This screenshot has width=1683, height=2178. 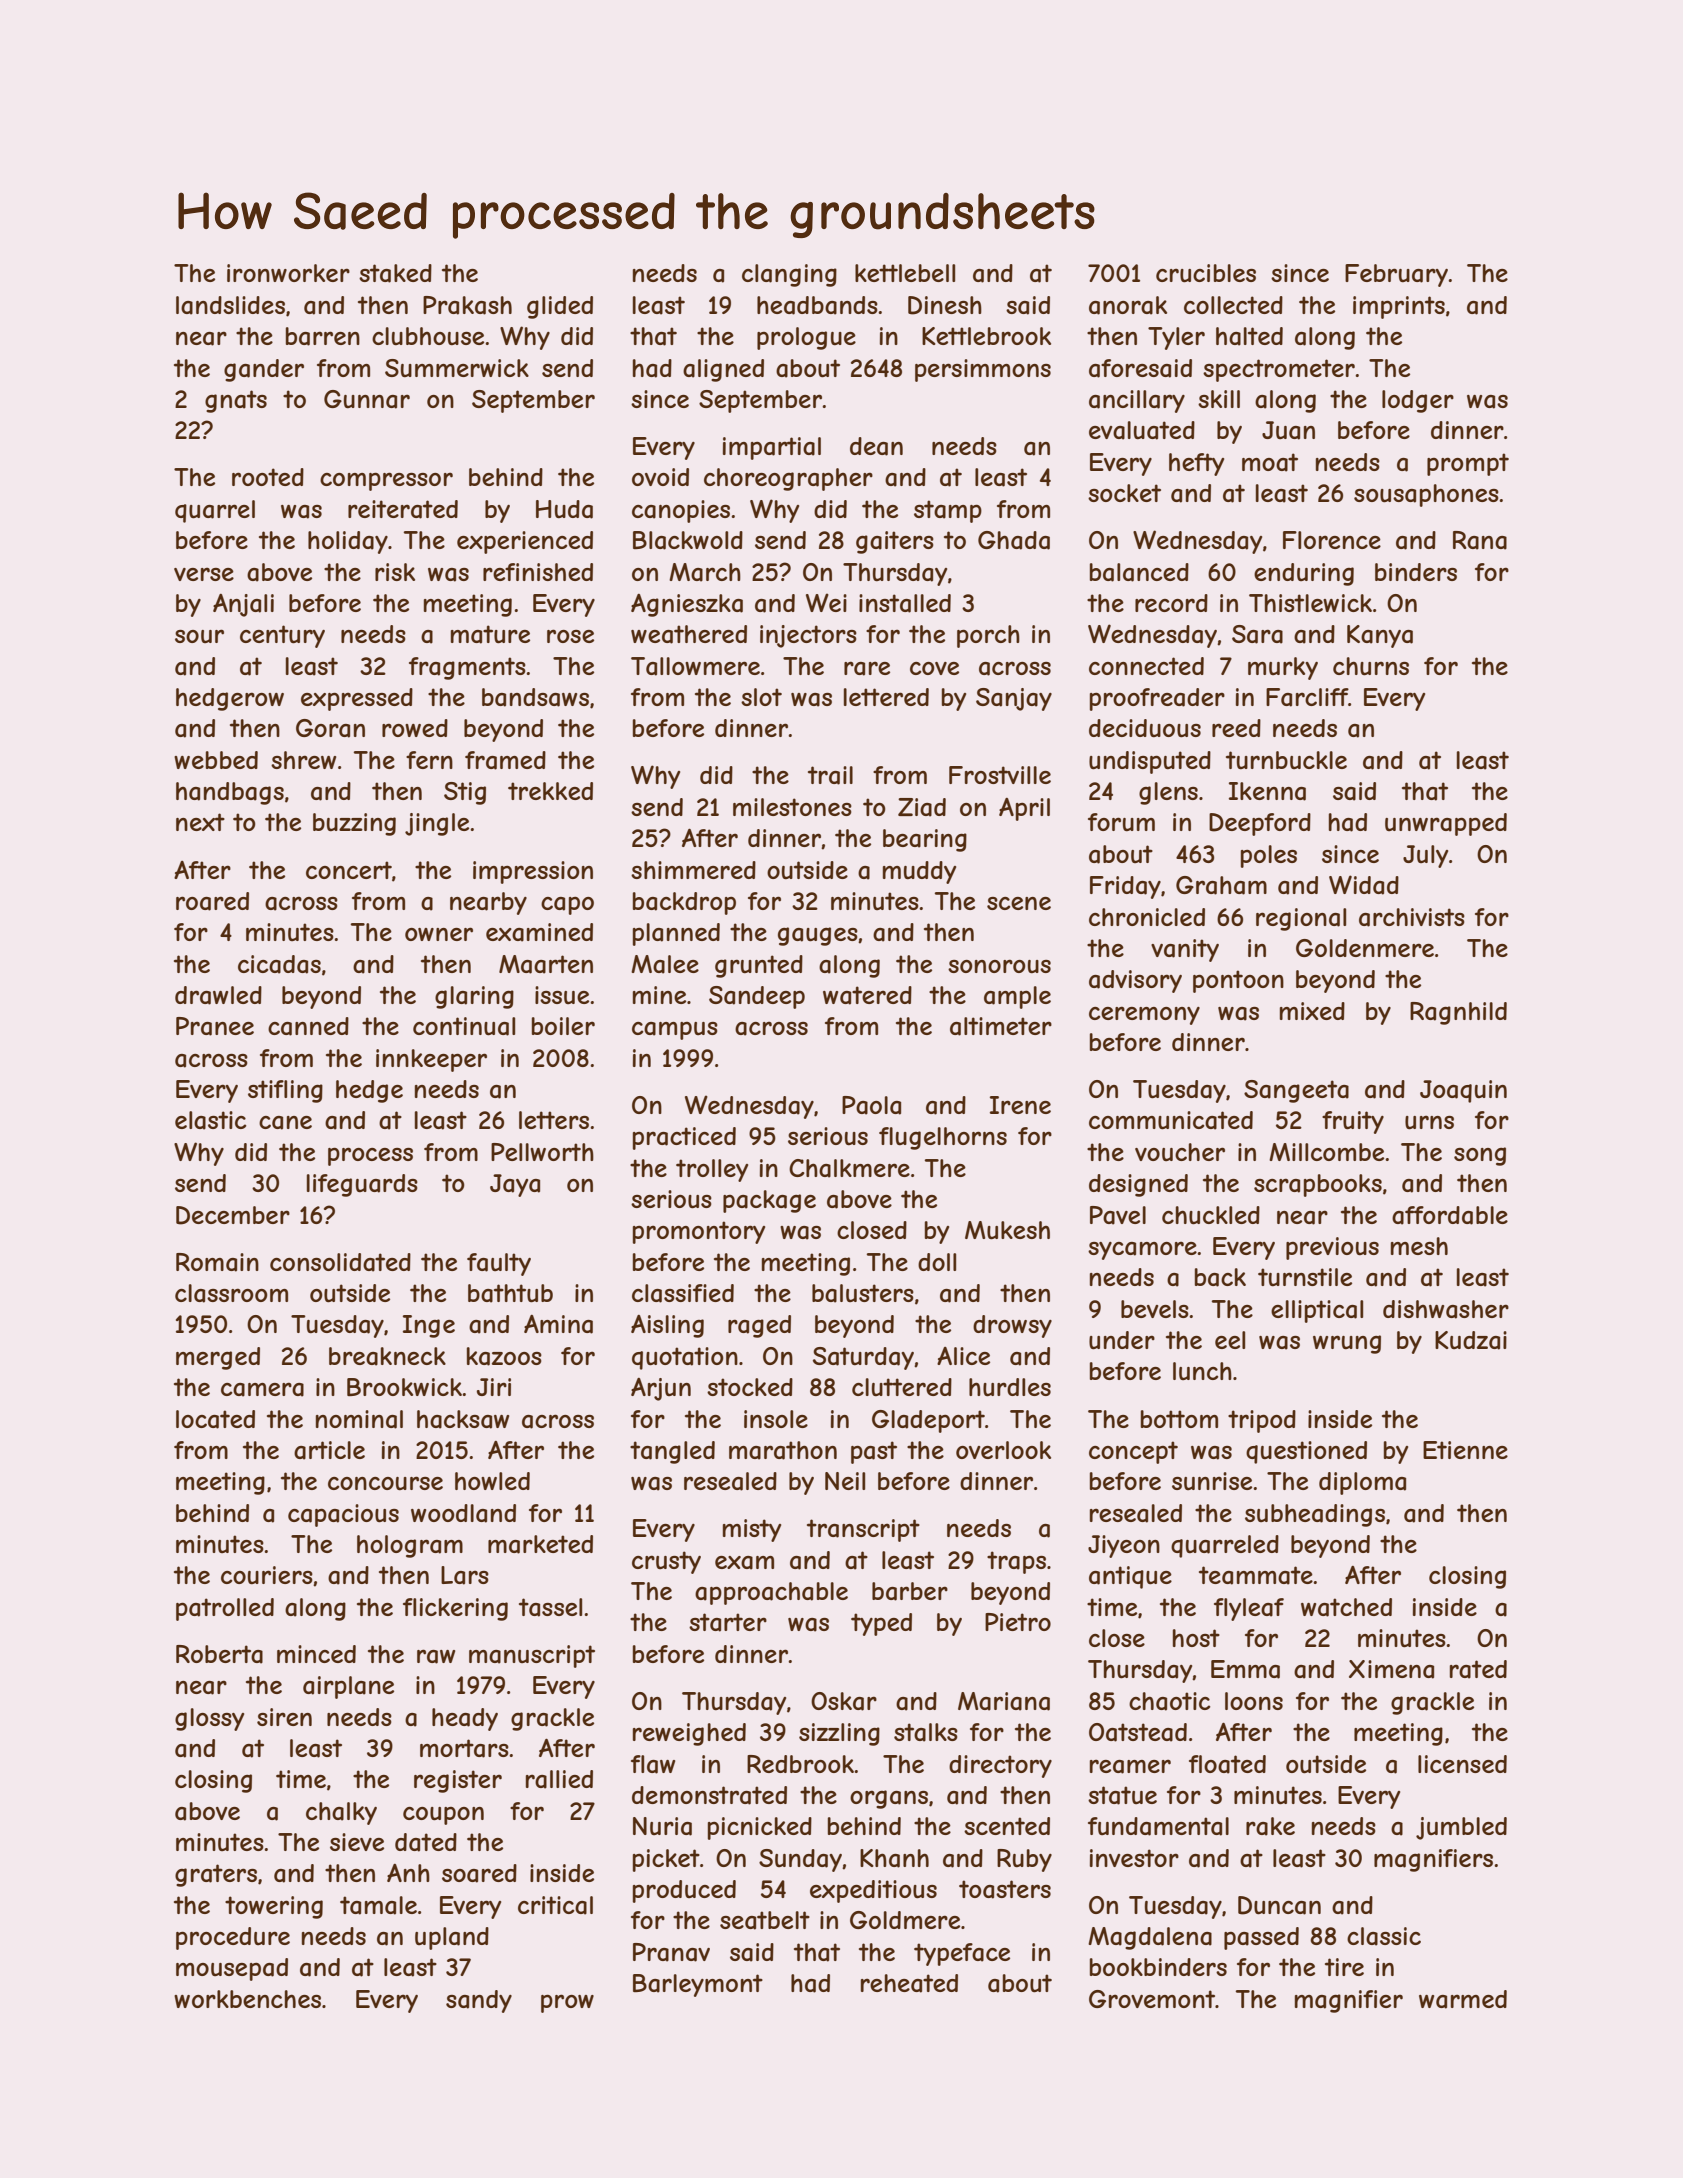 I want to click on enduring, so click(x=1304, y=574).
